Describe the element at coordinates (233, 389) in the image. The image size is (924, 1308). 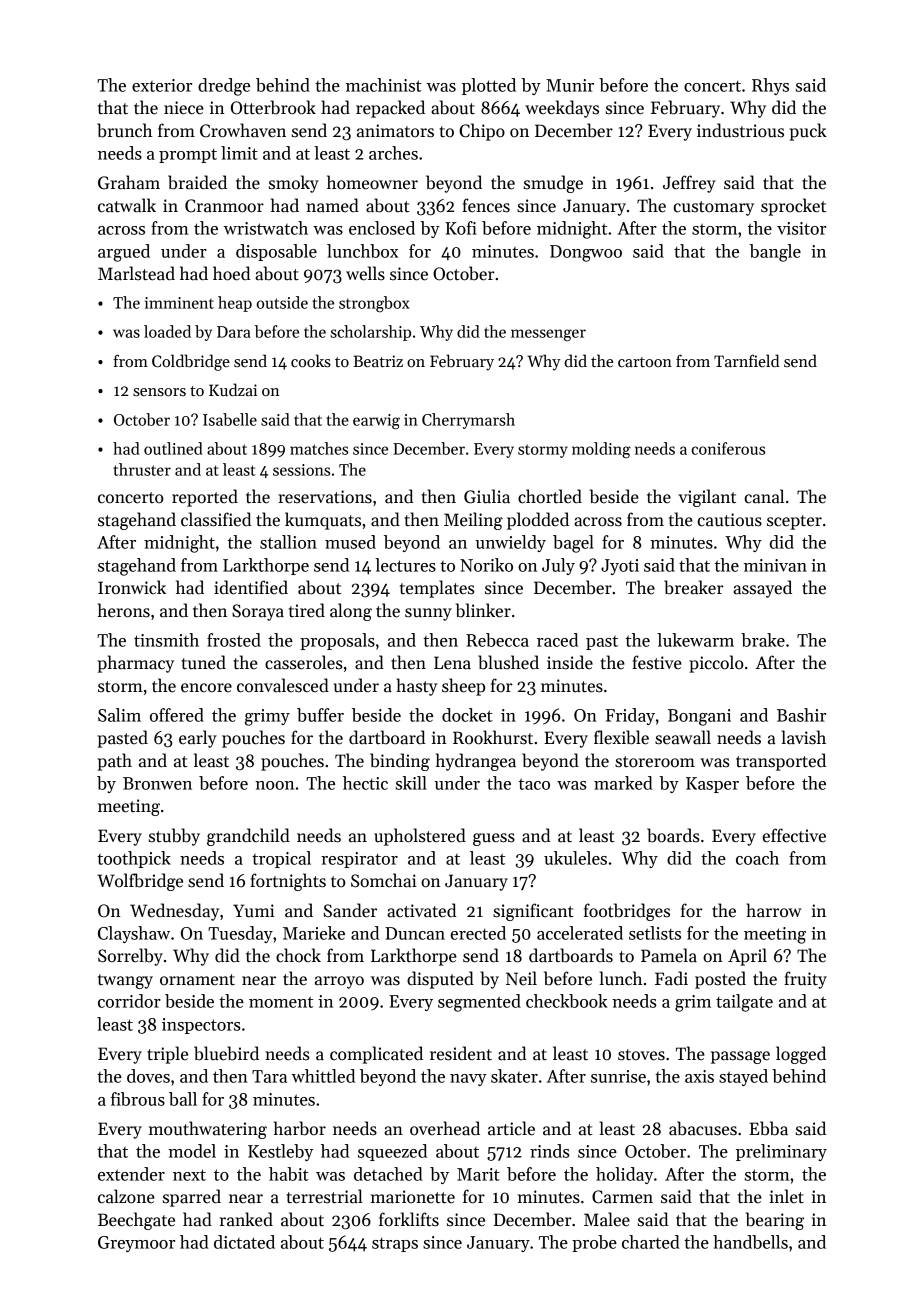
I see `Kudzai` at that location.
